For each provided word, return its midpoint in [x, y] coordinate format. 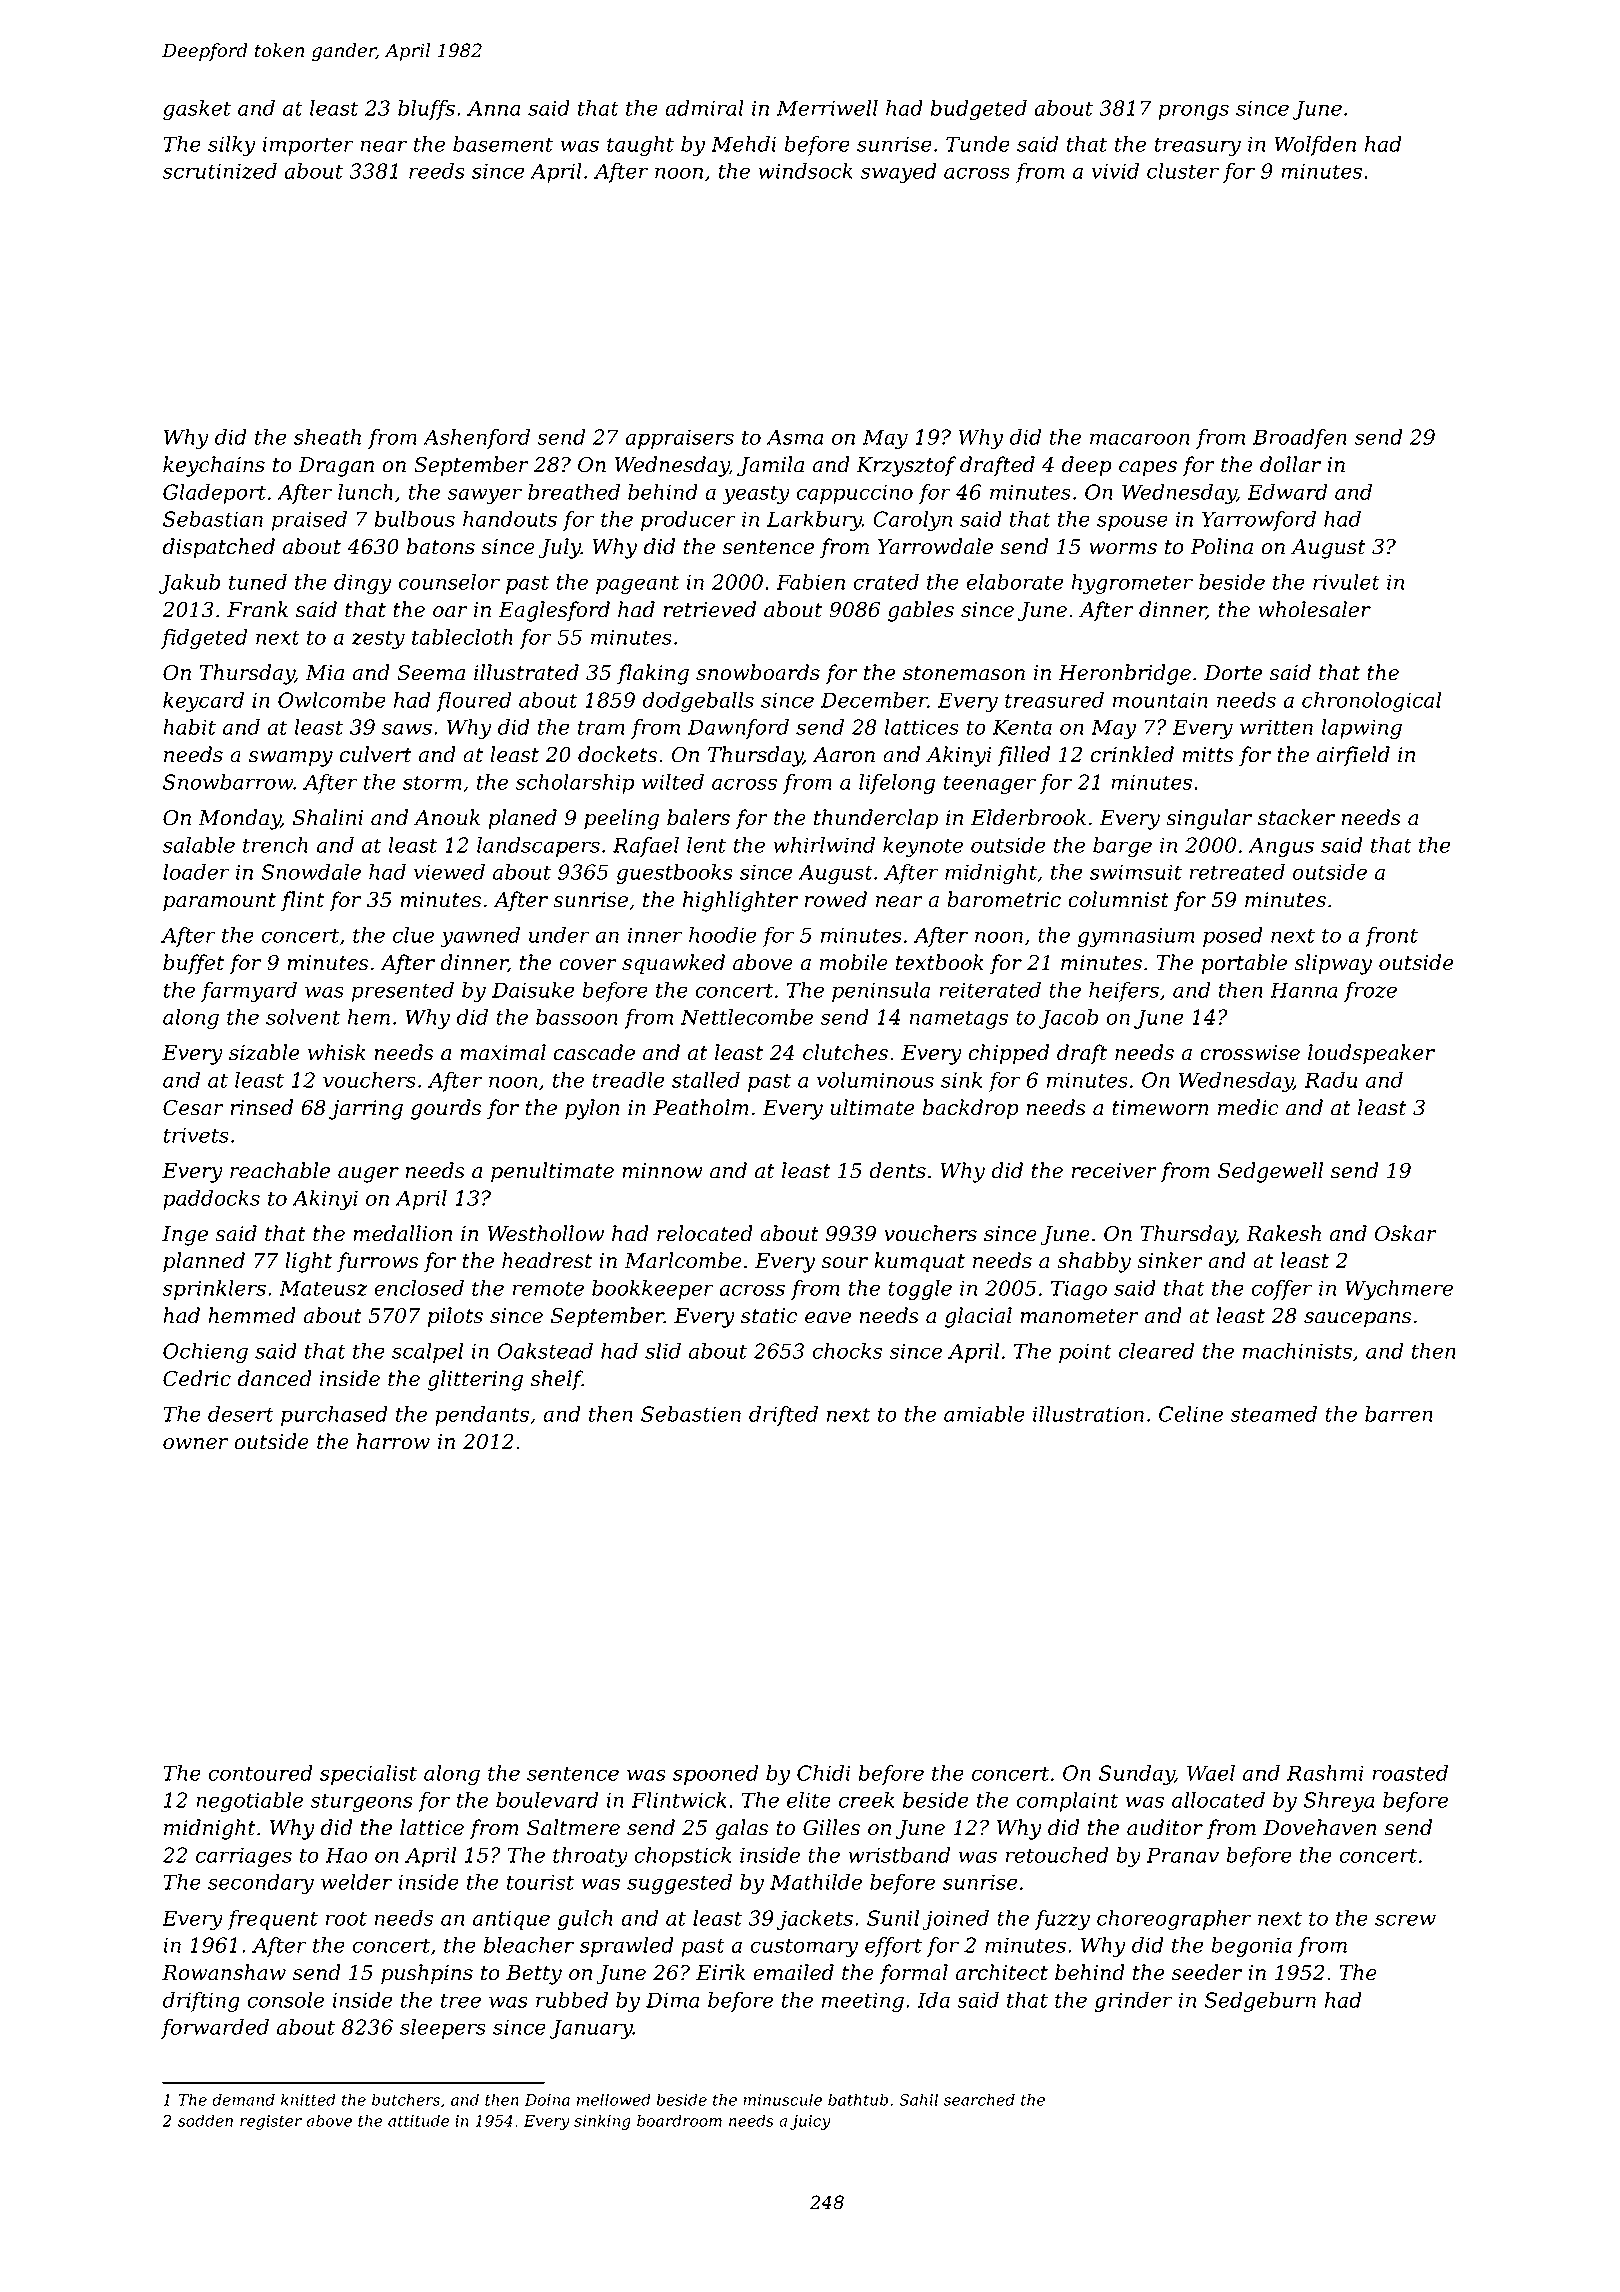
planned [204, 1262]
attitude [418, 2120]
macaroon [1140, 439]
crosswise [1250, 1053]
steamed [1274, 1414]
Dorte [1233, 673]
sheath [327, 437]
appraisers [679, 439]
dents [897, 1170]
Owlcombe [332, 700]
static [769, 1316]
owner [195, 1444]
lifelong [897, 784]
